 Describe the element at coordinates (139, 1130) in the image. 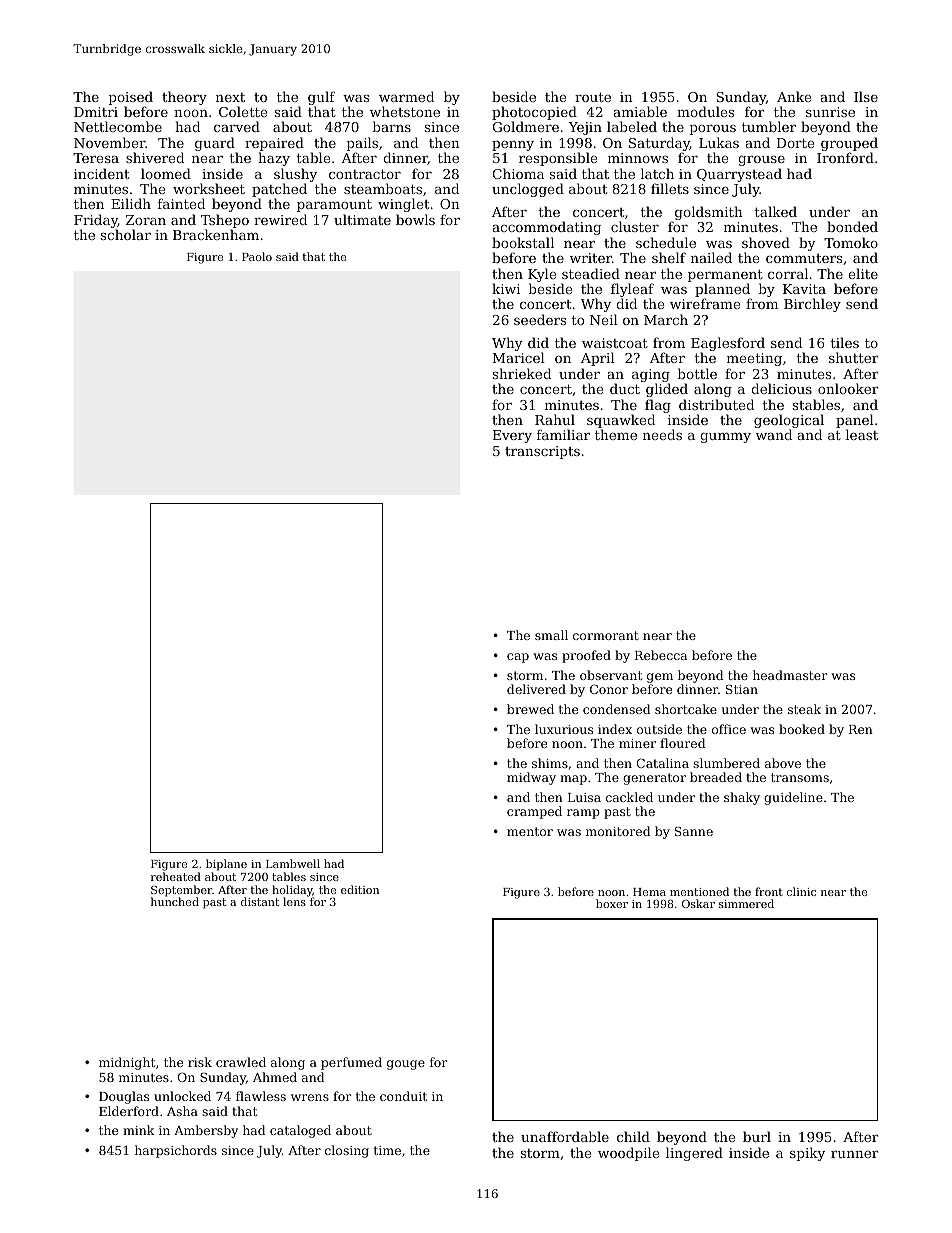

I see `mink` at that location.
